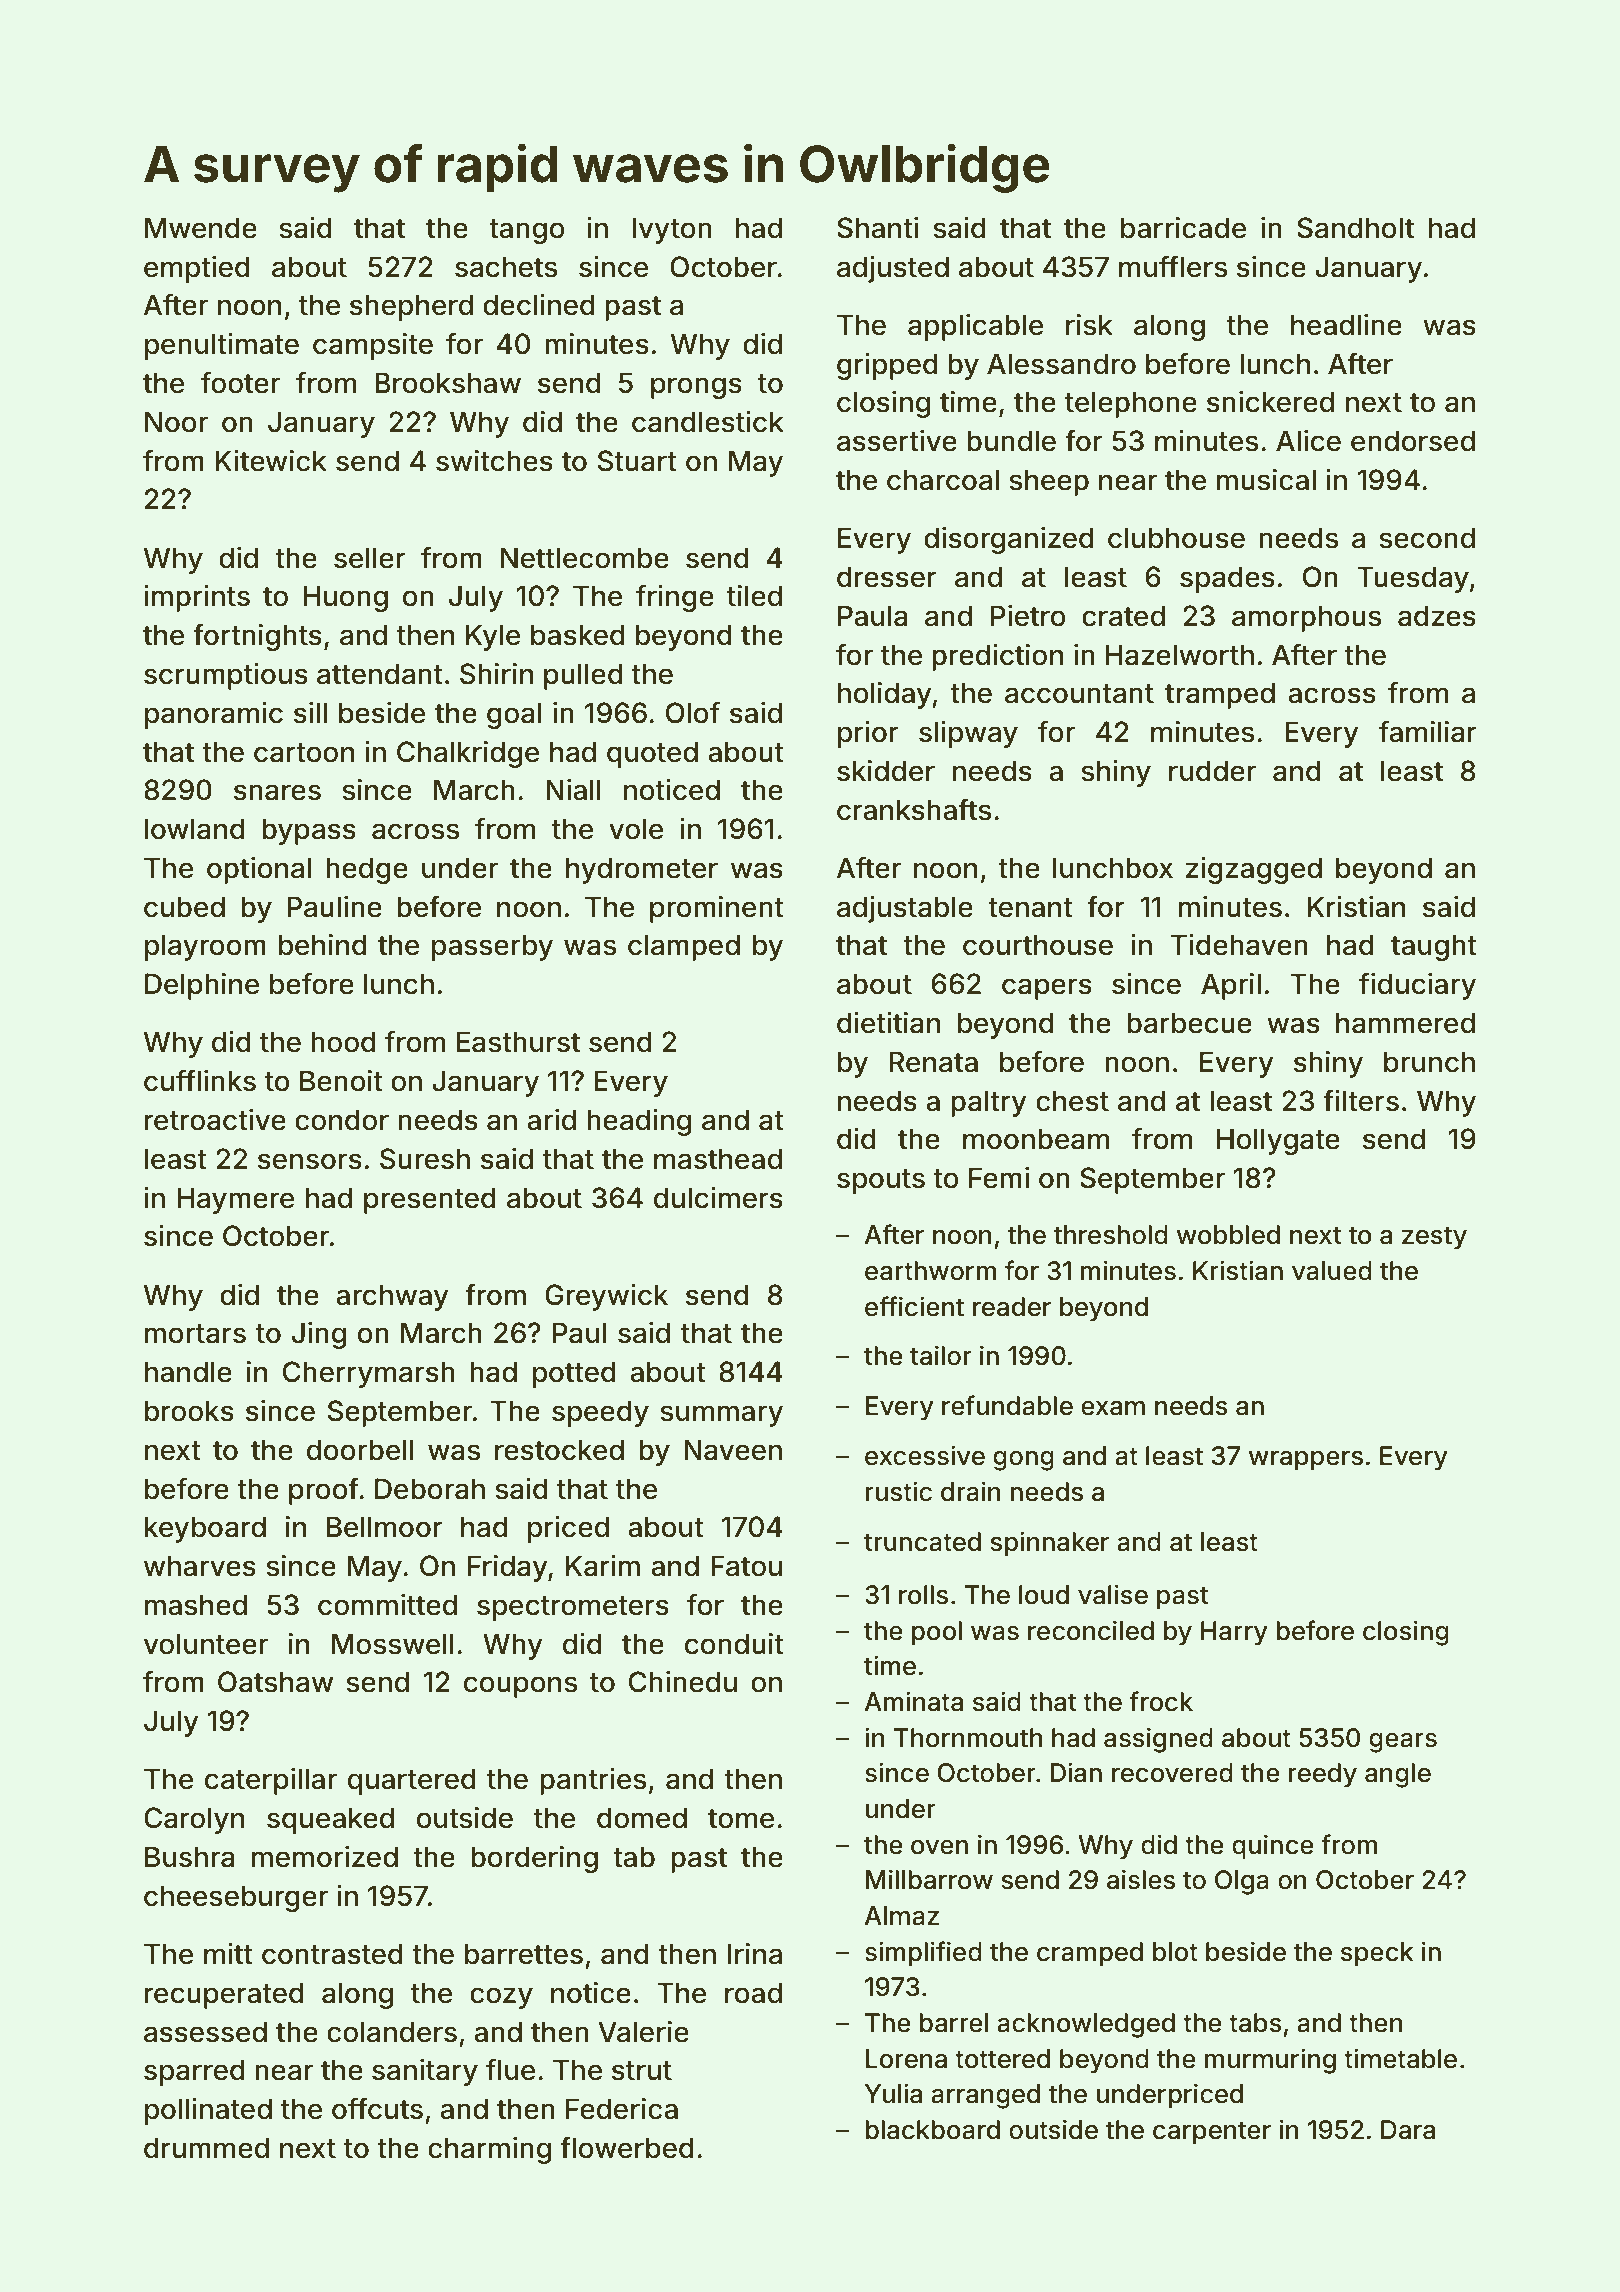 The height and width of the screenshot is (2292, 1620). Describe the element at coordinates (342, 1120) in the screenshot. I see `condor` at that location.
